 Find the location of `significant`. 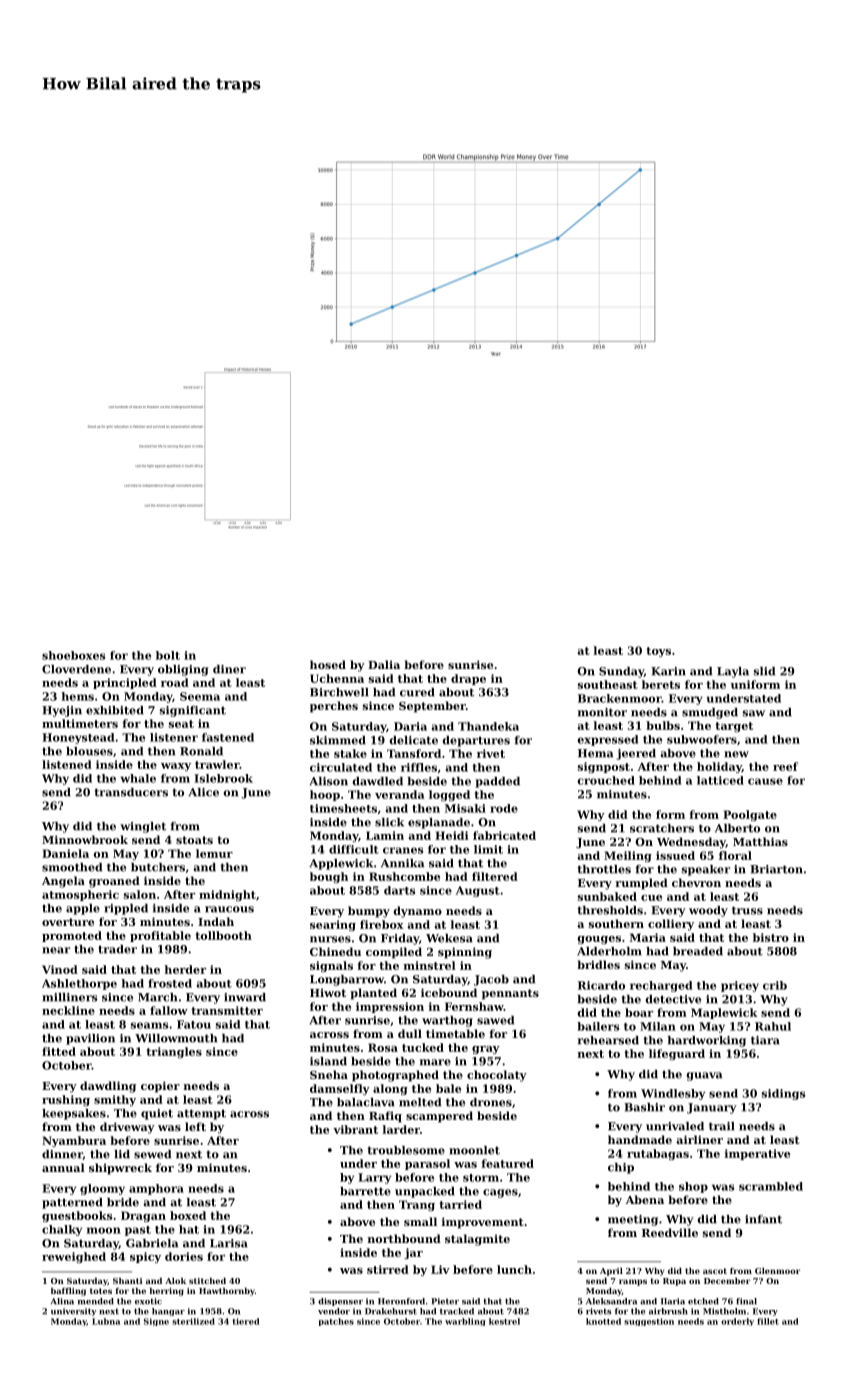

significant is located at coordinates (193, 711).
